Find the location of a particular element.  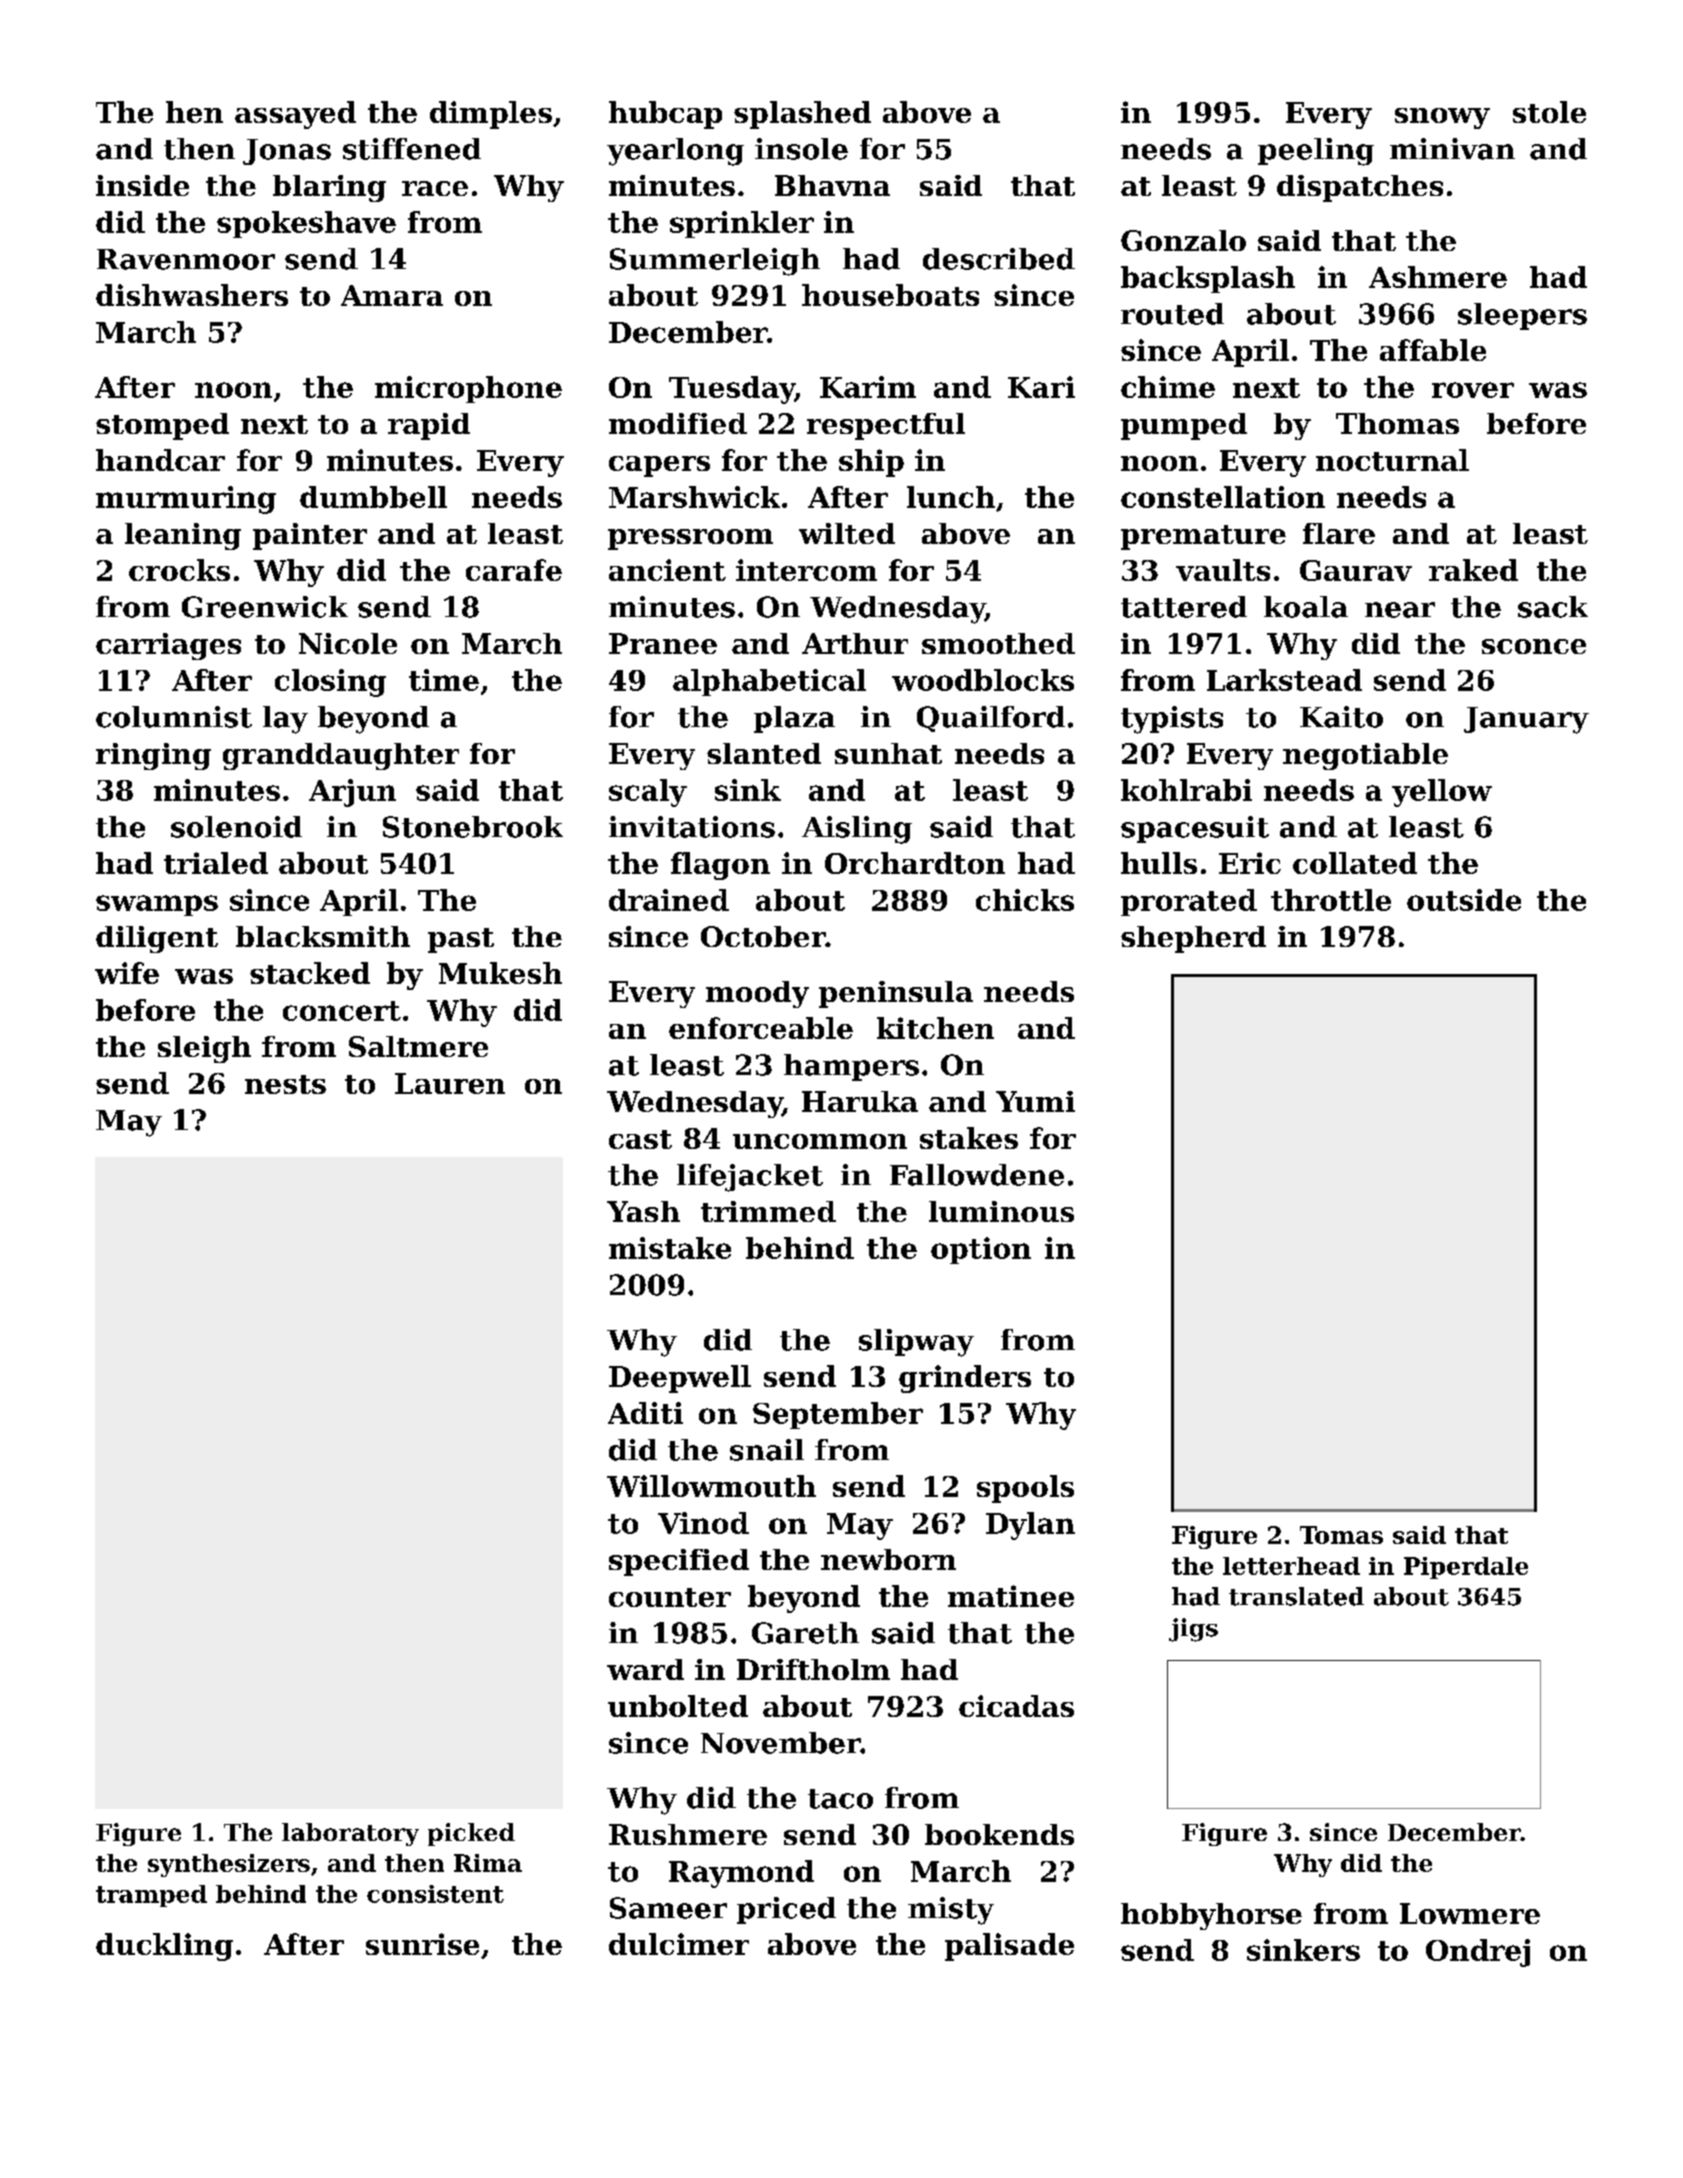

Haruka is located at coordinates (860, 1101).
